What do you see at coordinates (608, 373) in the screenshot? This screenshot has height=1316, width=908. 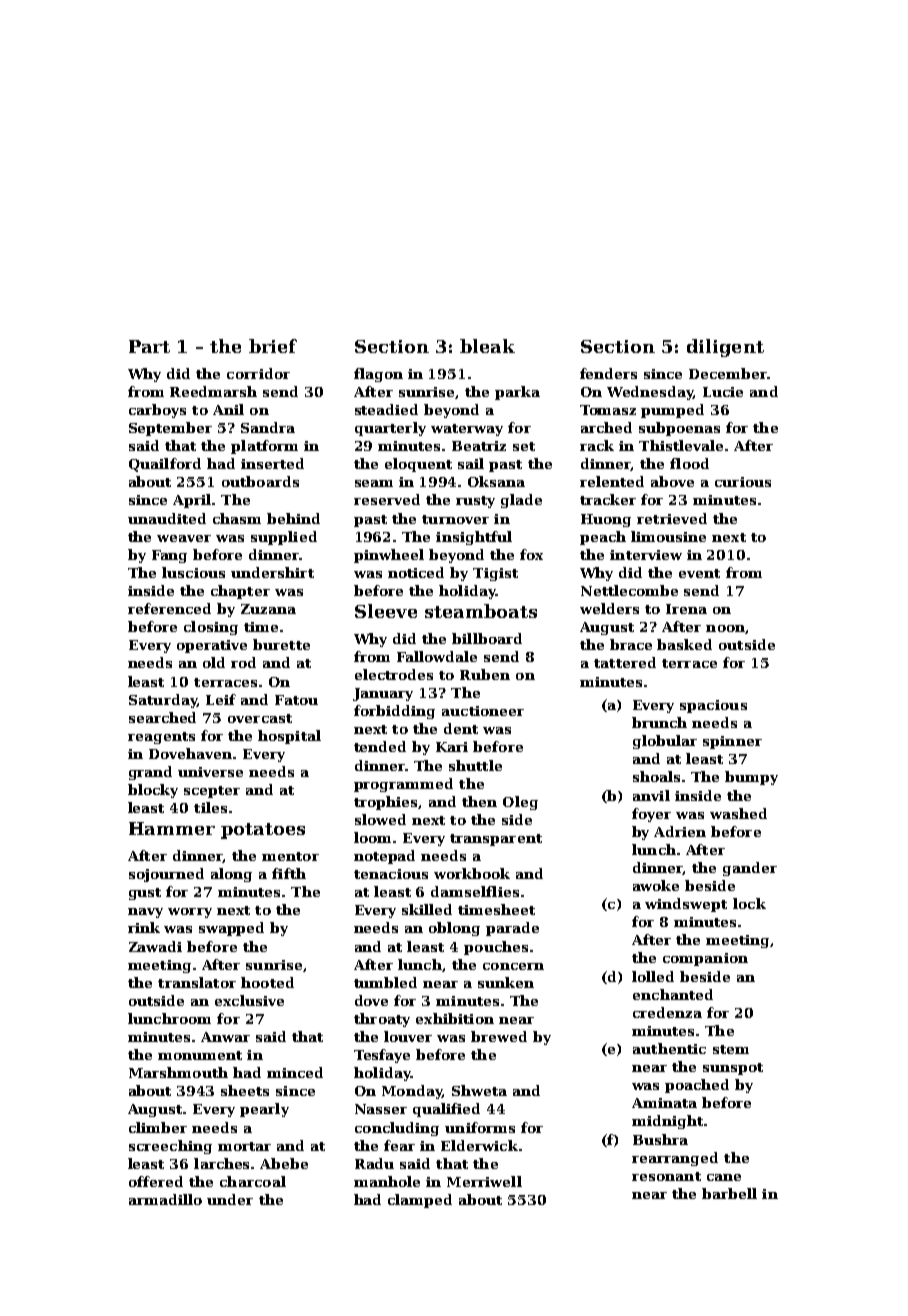 I see `fenders` at bounding box center [608, 373].
